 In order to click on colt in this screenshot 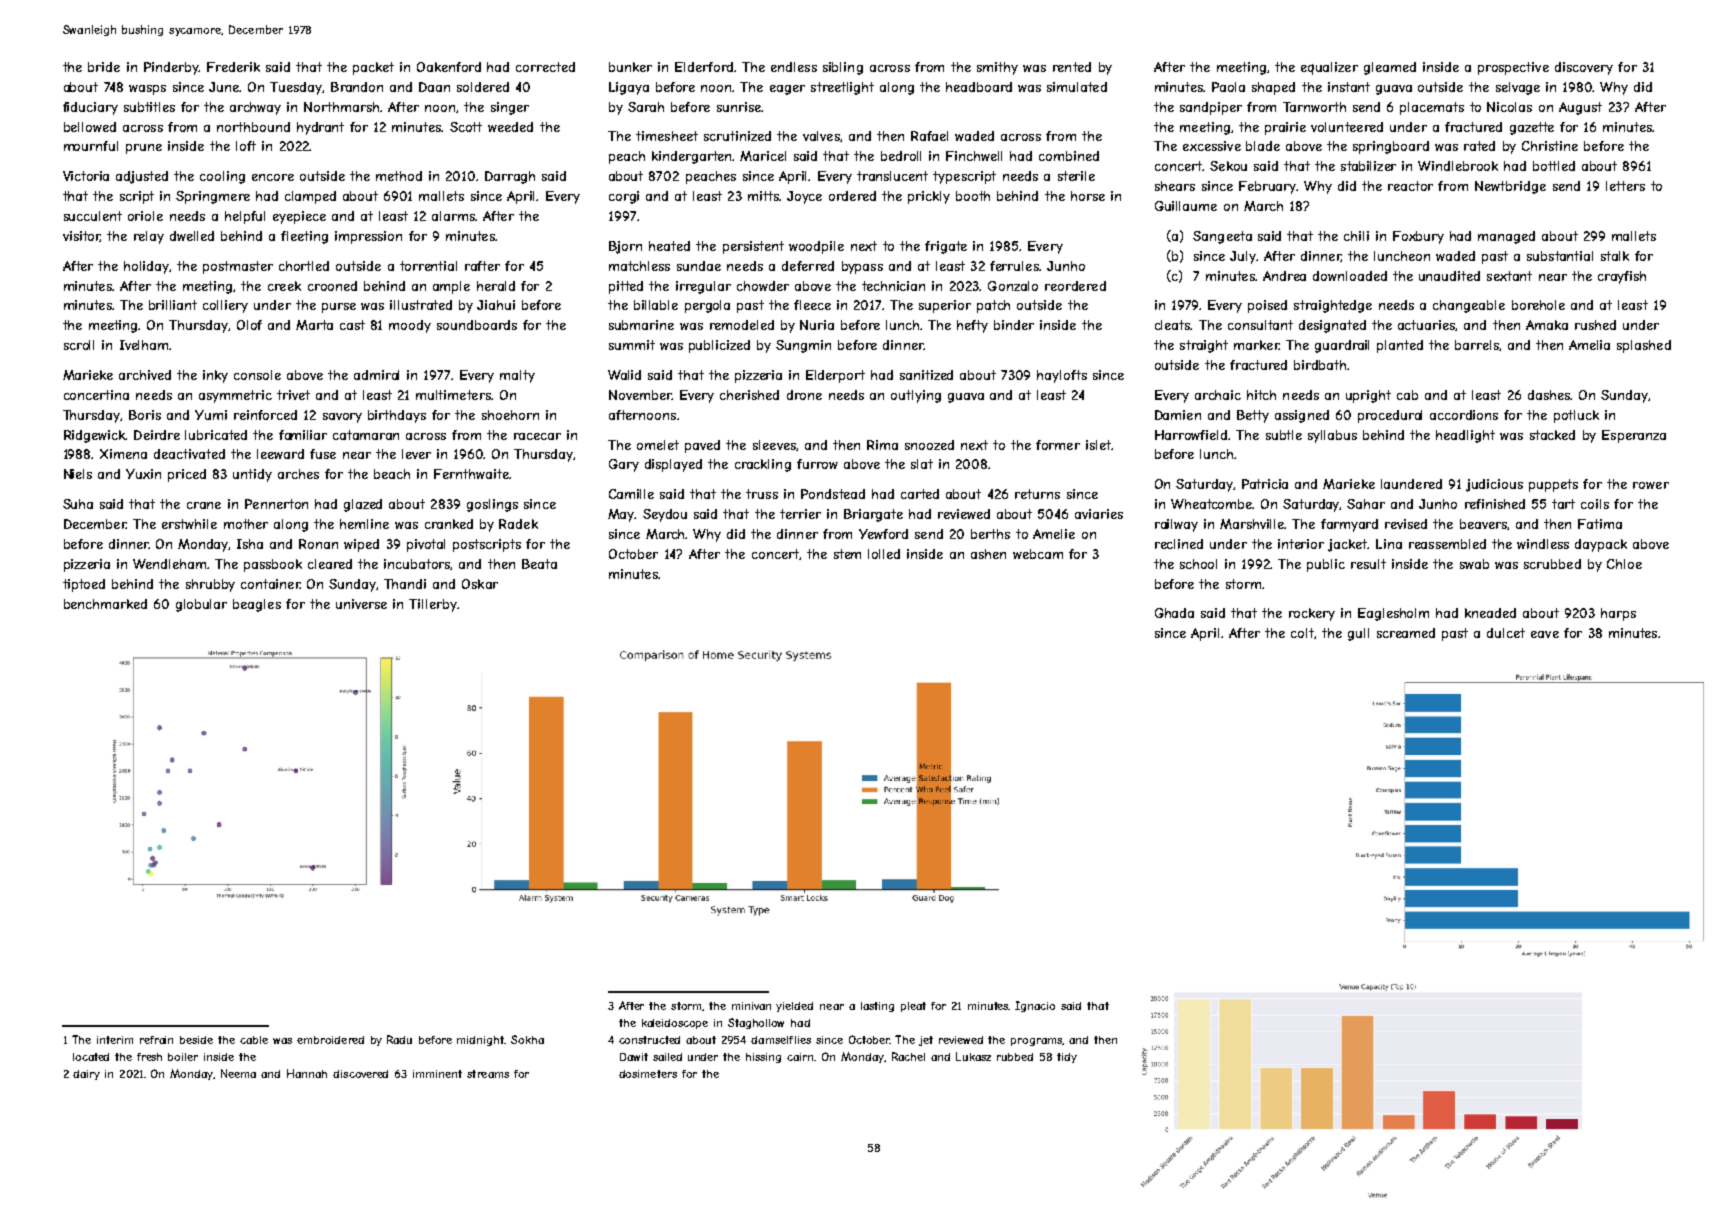, I will do `click(1302, 633)`.
